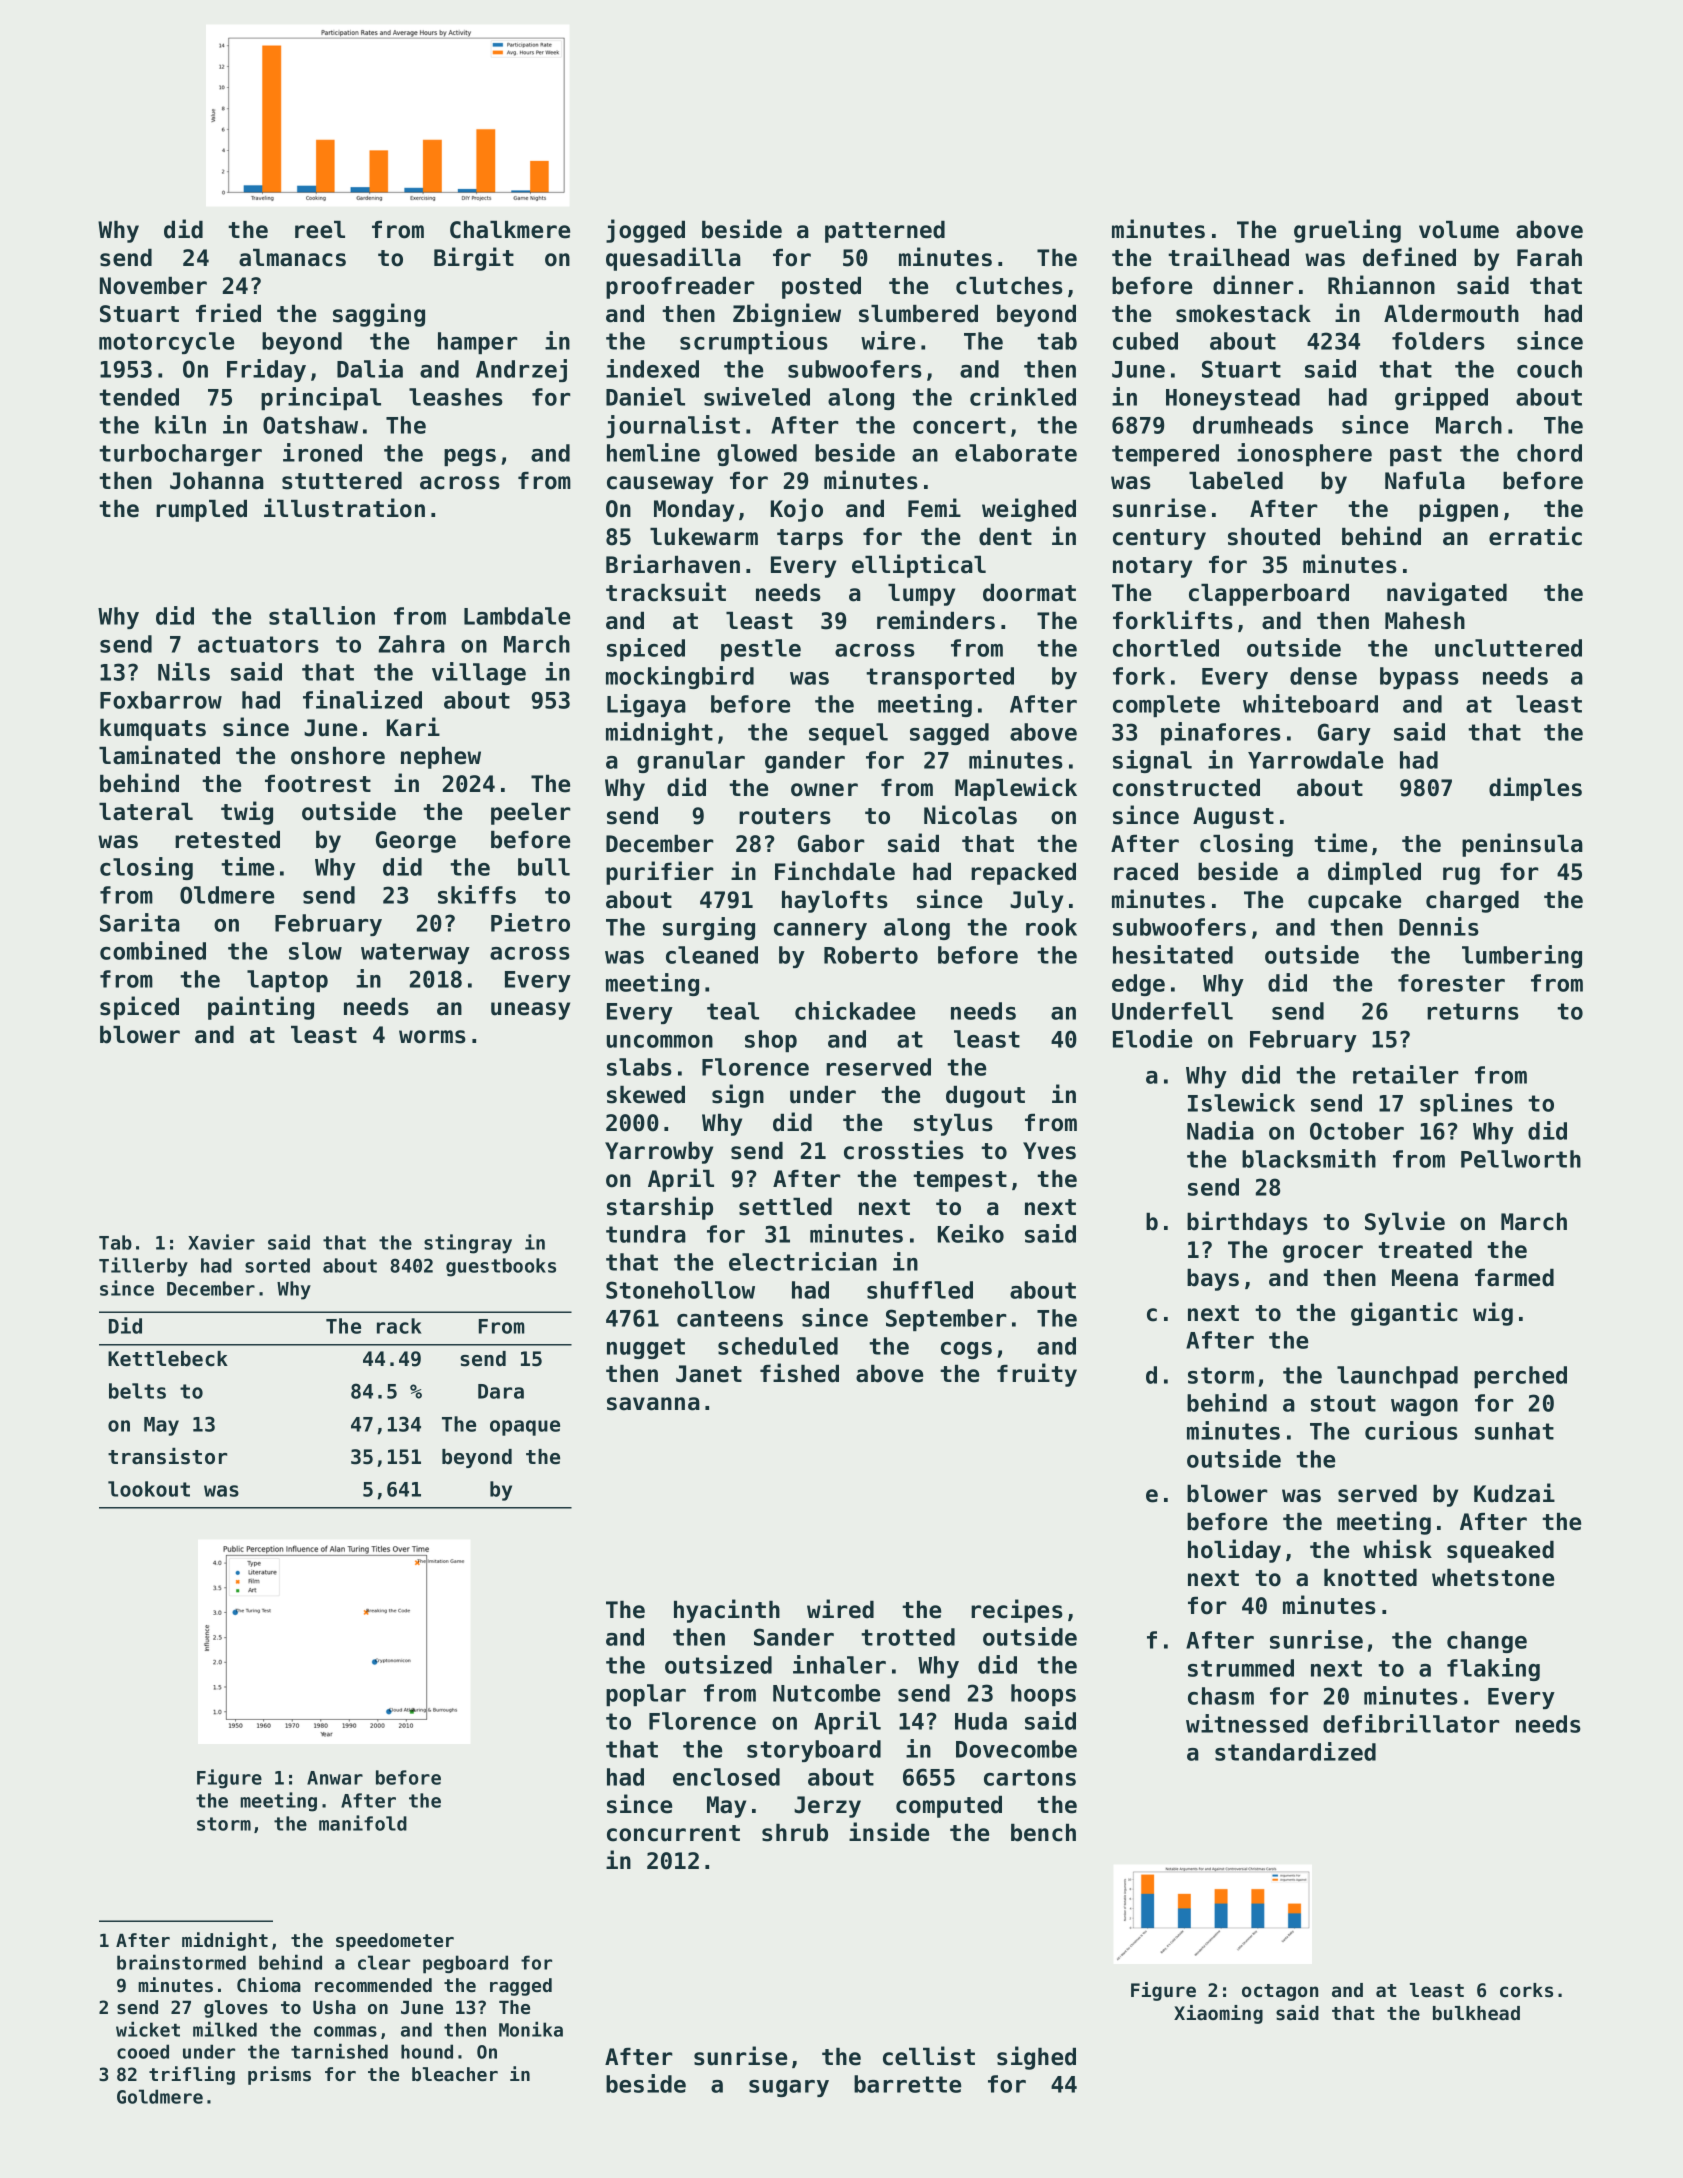  I want to click on fruity, so click(1037, 1375).
